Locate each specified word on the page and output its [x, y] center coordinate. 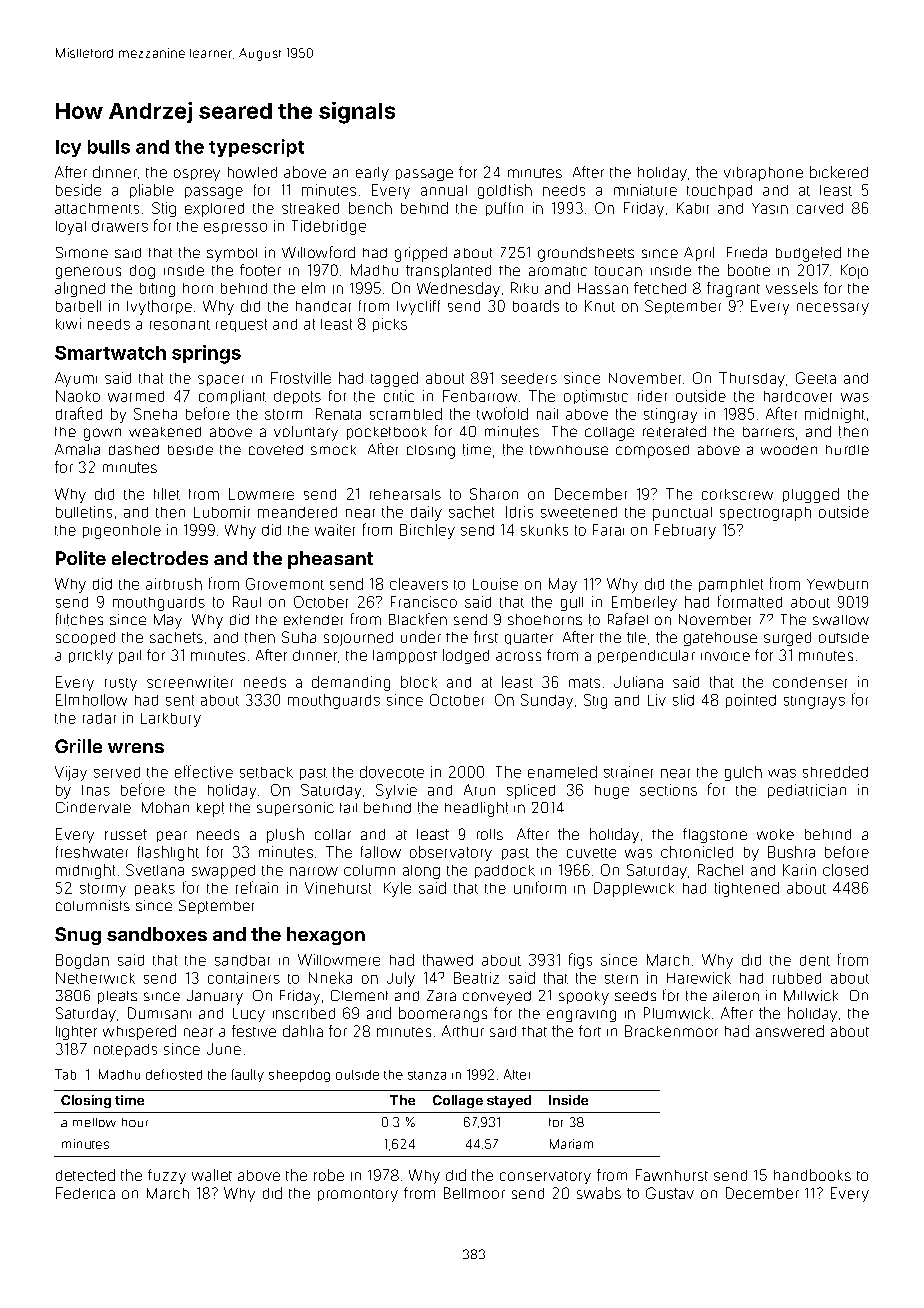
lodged [466, 656]
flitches [79, 619]
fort [590, 1031]
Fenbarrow [480, 396]
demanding [351, 683]
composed [652, 451]
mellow [94, 1122]
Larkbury [171, 720]
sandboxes [157, 934]
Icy [68, 148]
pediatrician [807, 791]
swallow [841, 620]
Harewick [699, 978]
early [372, 174]
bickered [839, 172]
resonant [180, 325]
